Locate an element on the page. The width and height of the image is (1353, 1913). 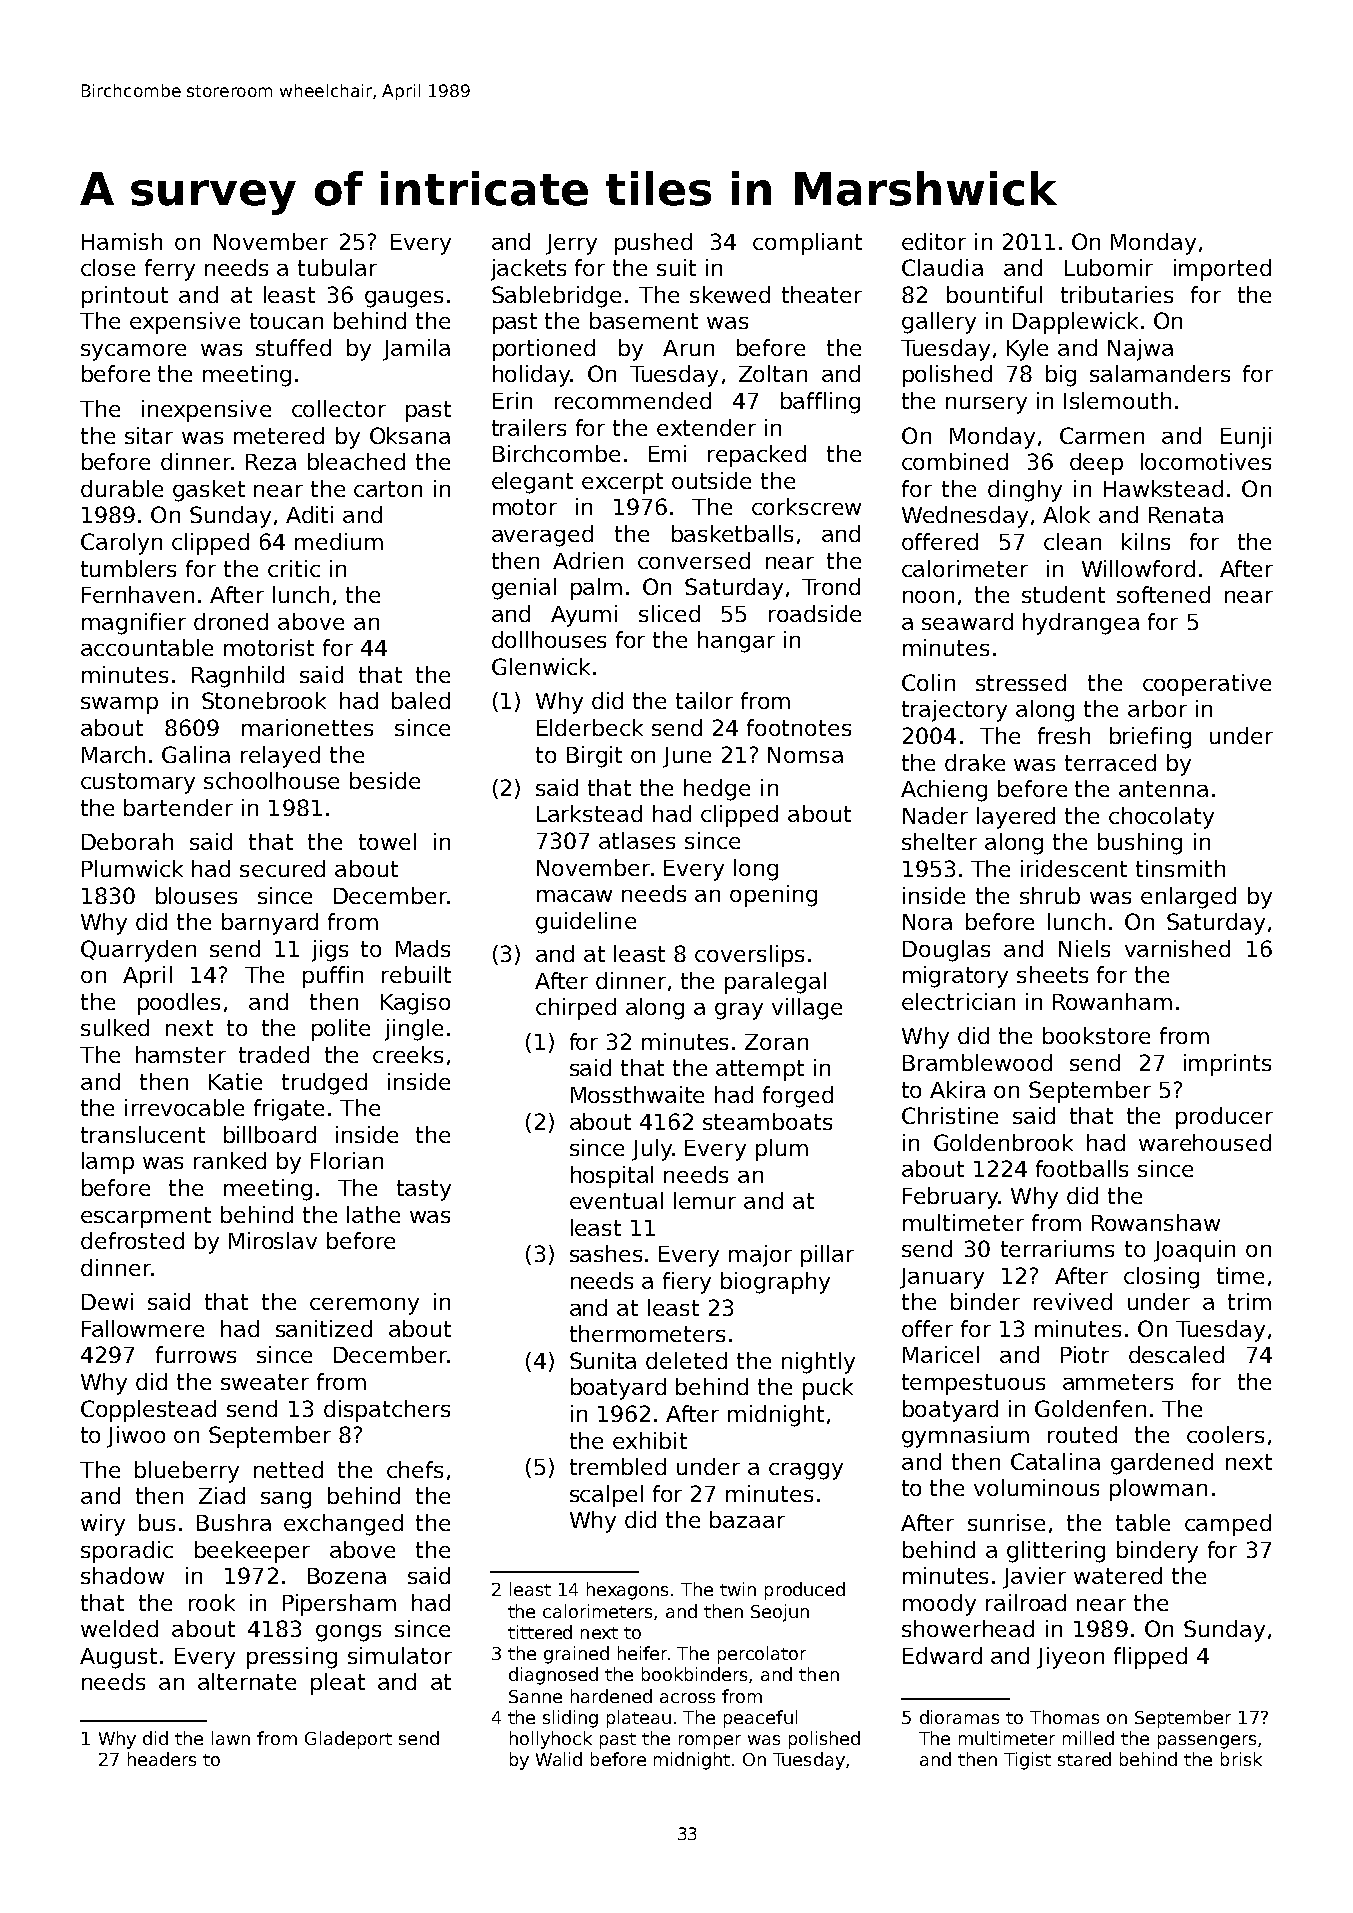
Christine is located at coordinates (950, 1115).
